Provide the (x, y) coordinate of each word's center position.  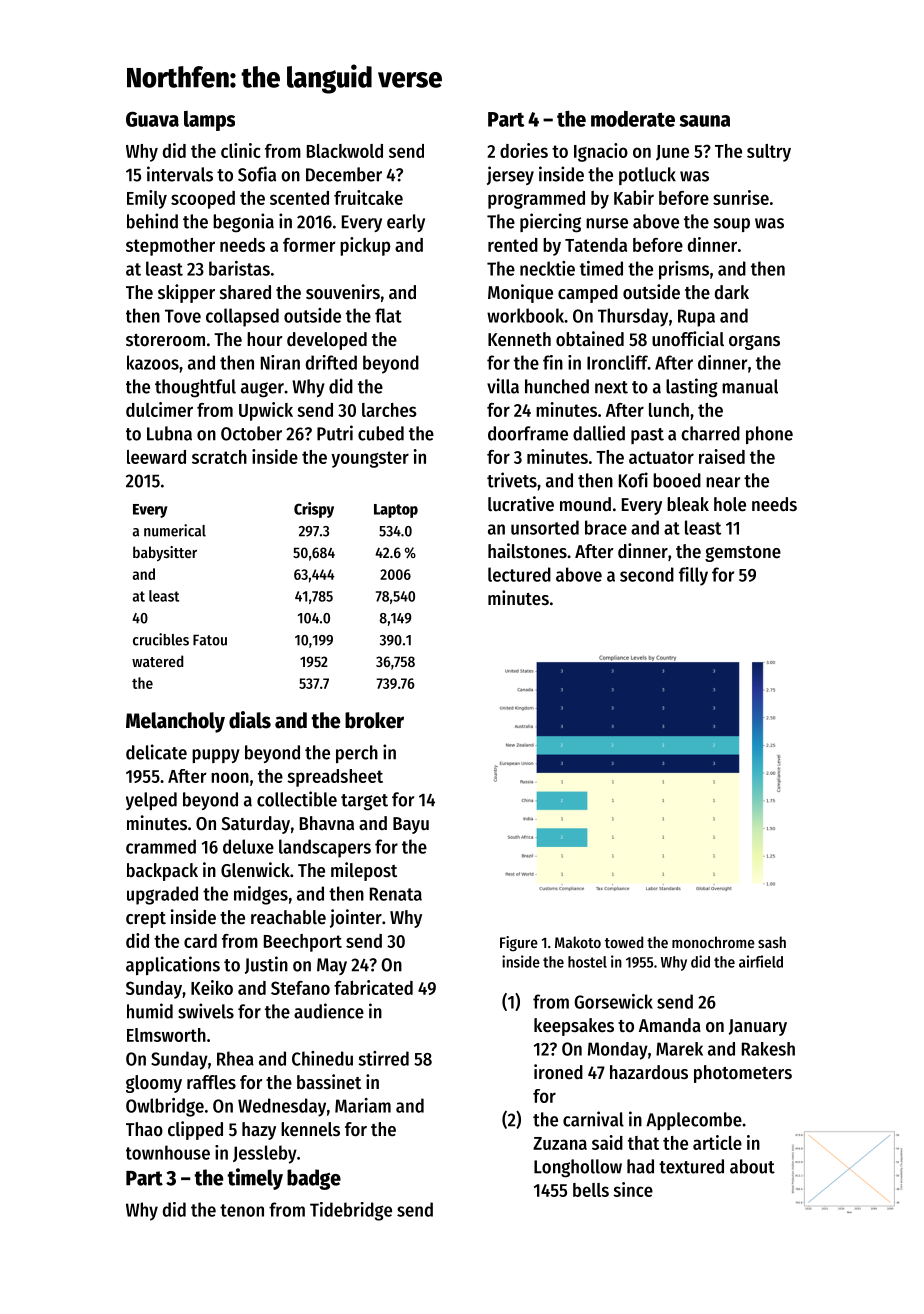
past (647, 436)
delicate (156, 752)
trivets (512, 480)
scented (299, 198)
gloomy (154, 1084)
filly (693, 576)
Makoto (578, 942)
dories (524, 150)
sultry (769, 153)
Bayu (411, 825)
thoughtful (195, 388)
